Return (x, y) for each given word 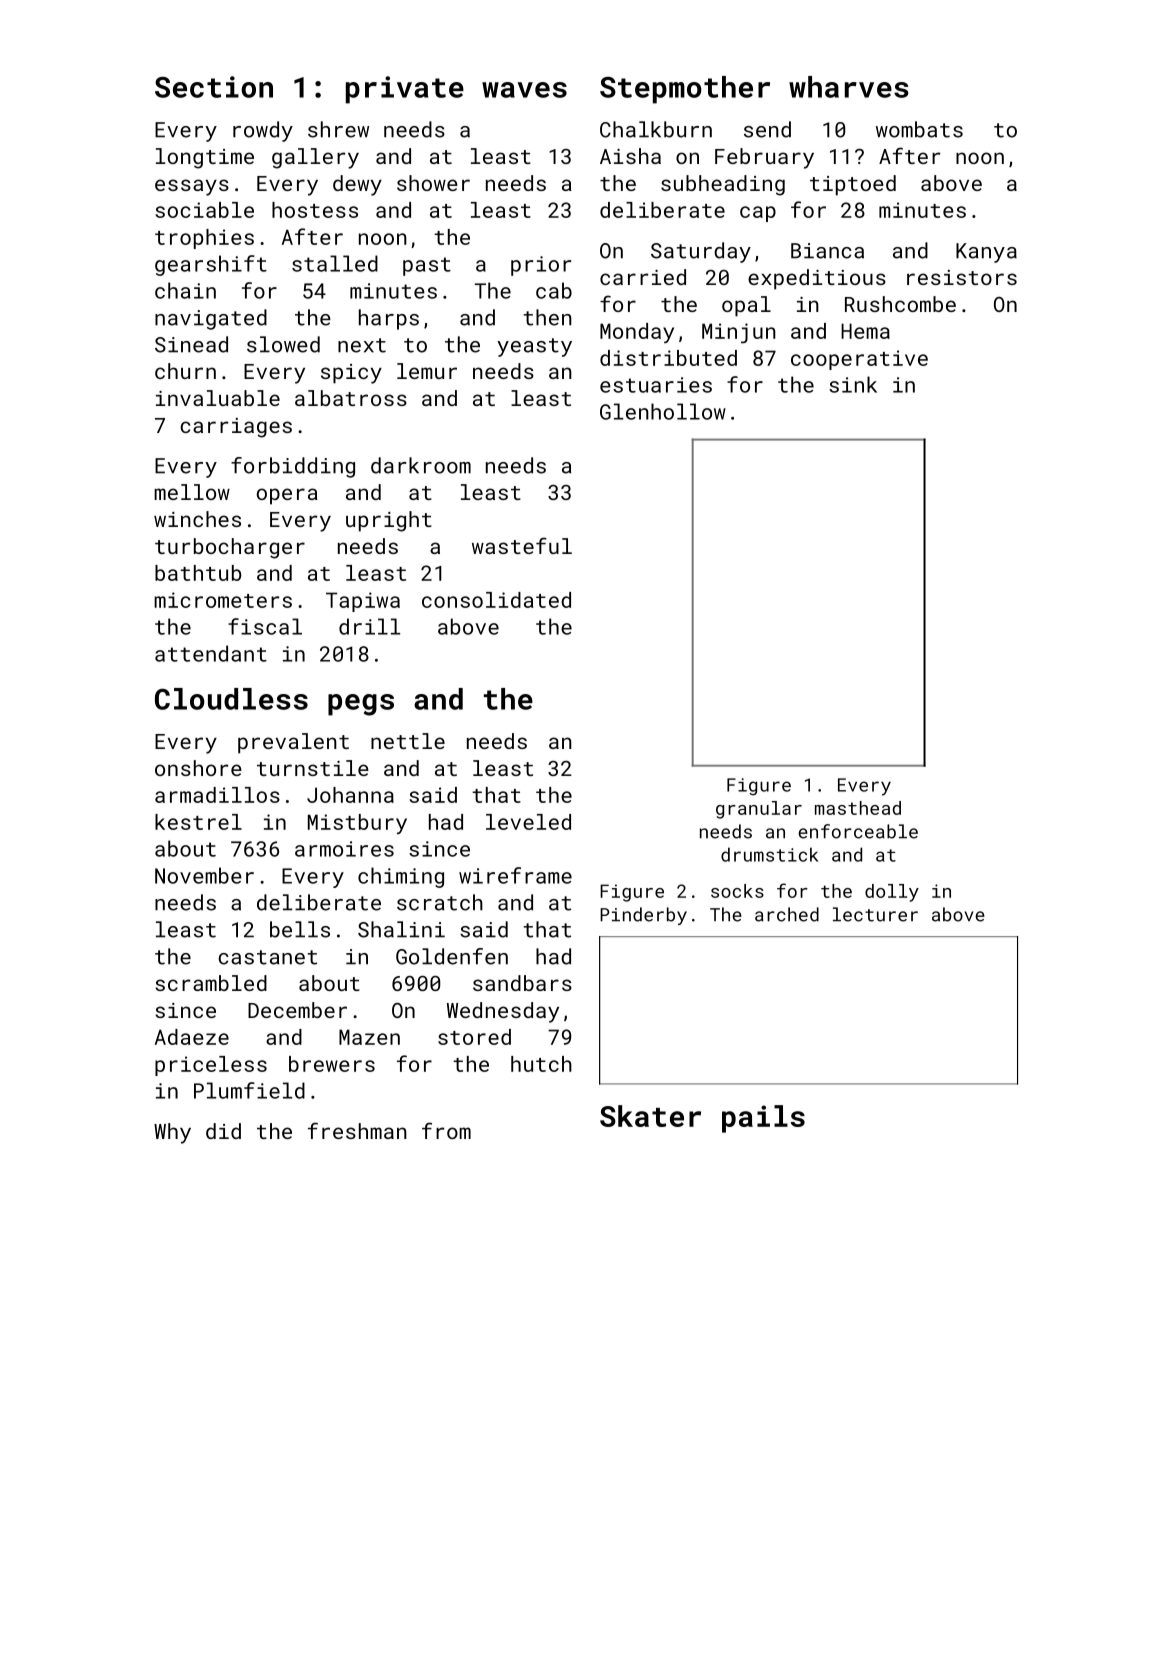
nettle (408, 741)
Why (172, 1133)
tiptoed (853, 185)
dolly (892, 893)
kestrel (198, 822)
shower (433, 183)
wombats (919, 129)
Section (214, 87)
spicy (351, 374)
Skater (650, 1116)
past (427, 266)
